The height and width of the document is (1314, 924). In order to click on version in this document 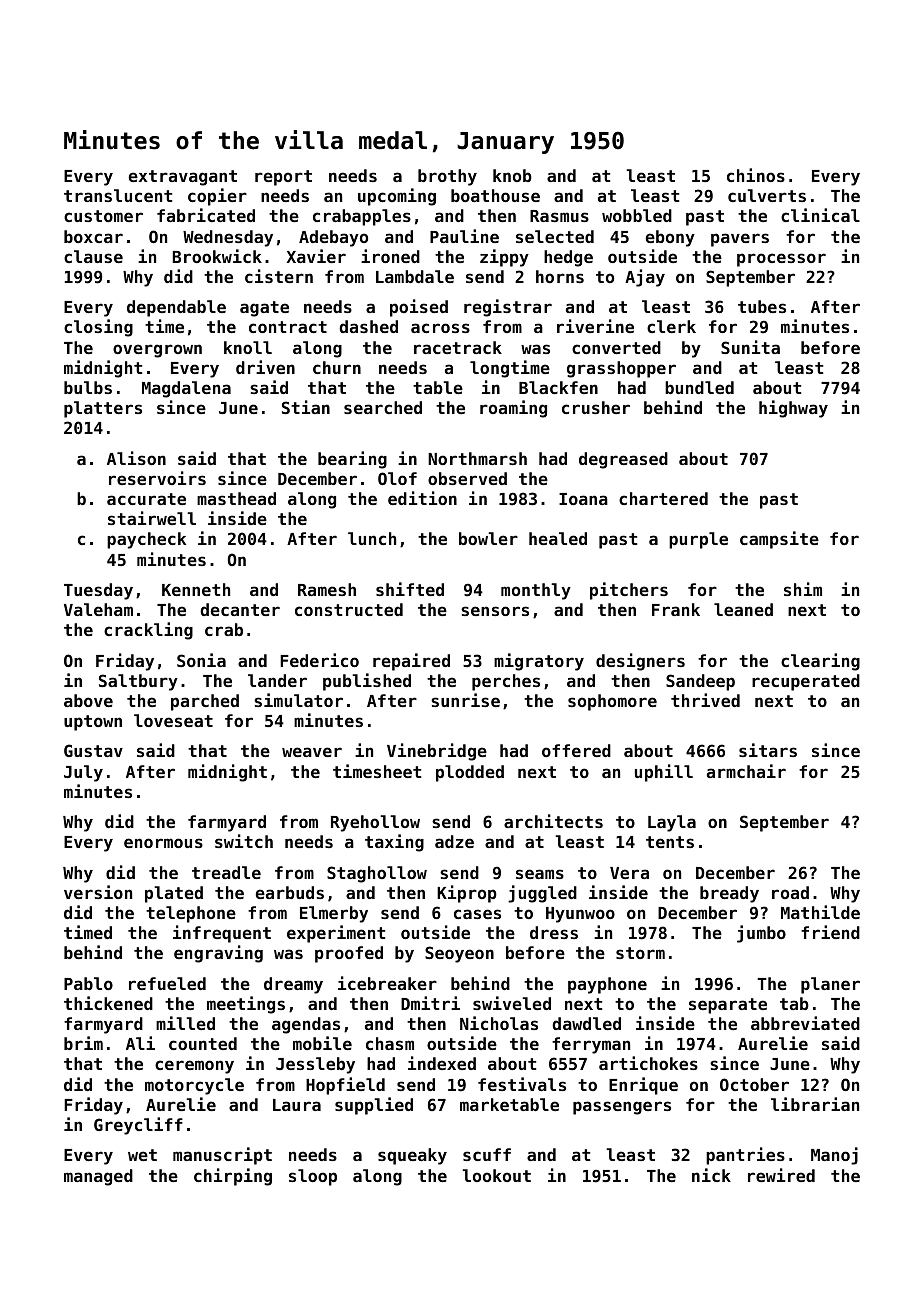, I will do `click(98, 892)`.
